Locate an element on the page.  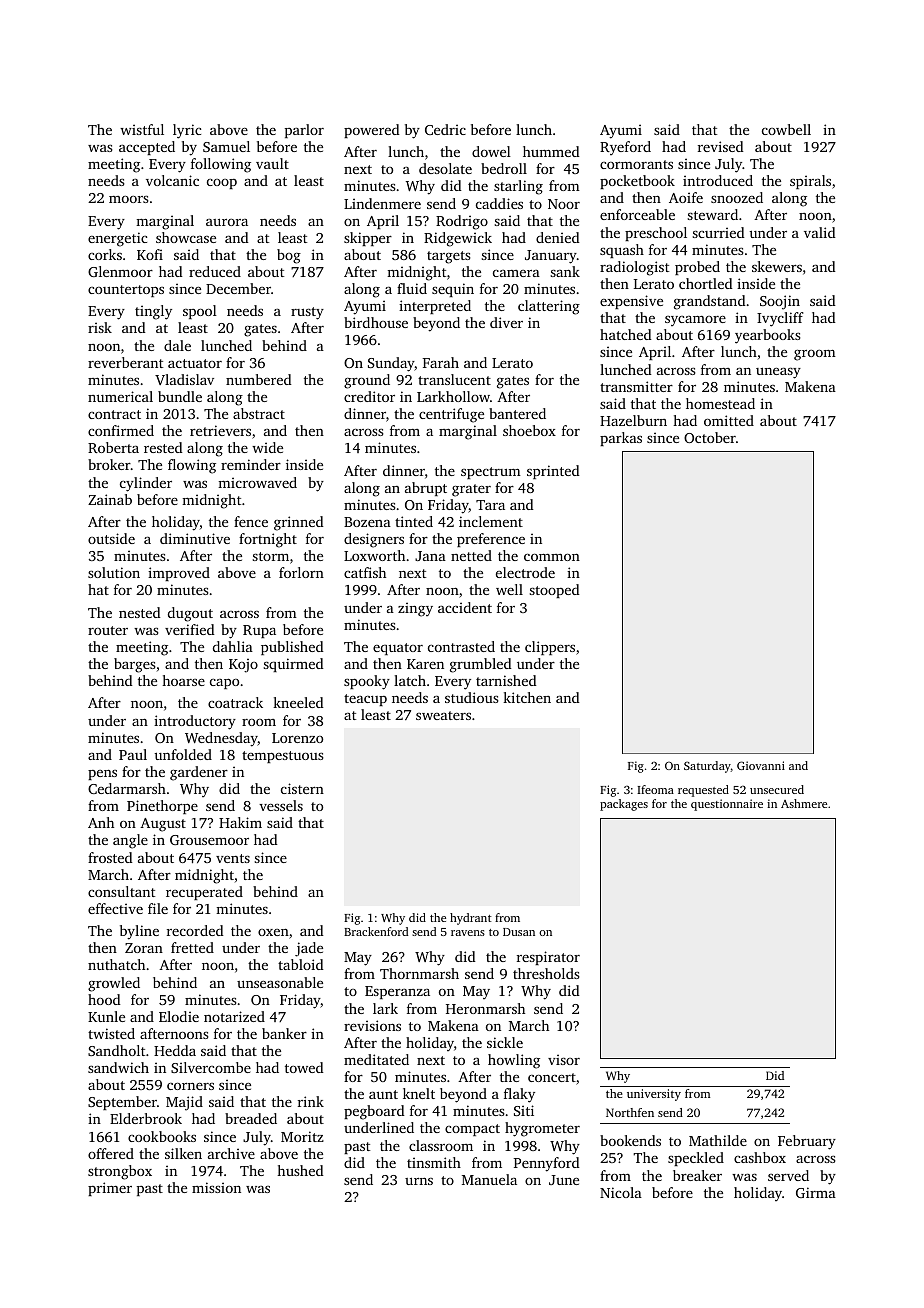
hydrant is located at coordinates (471, 919).
